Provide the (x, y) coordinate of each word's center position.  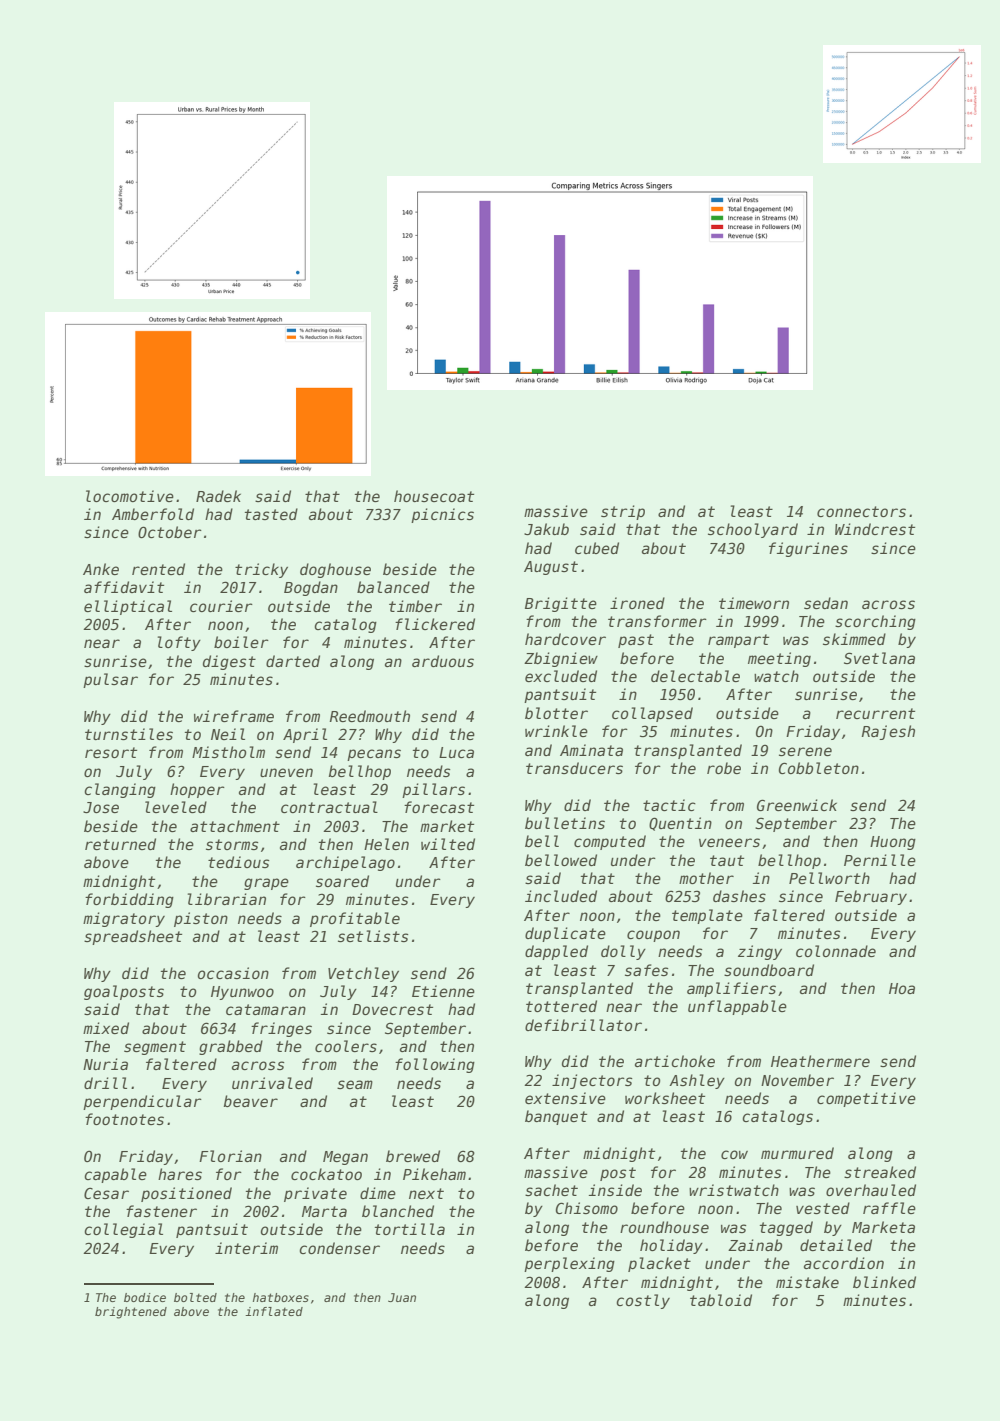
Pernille (880, 860)
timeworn (754, 603)
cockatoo (326, 1174)
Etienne (443, 991)
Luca (456, 752)
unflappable (737, 1007)
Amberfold (153, 514)
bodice (145, 1297)
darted (293, 661)
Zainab (755, 1245)
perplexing (569, 1264)
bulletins (565, 823)
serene (805, 751)
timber (415, 606)
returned (120, 844)
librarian (226, 899)
